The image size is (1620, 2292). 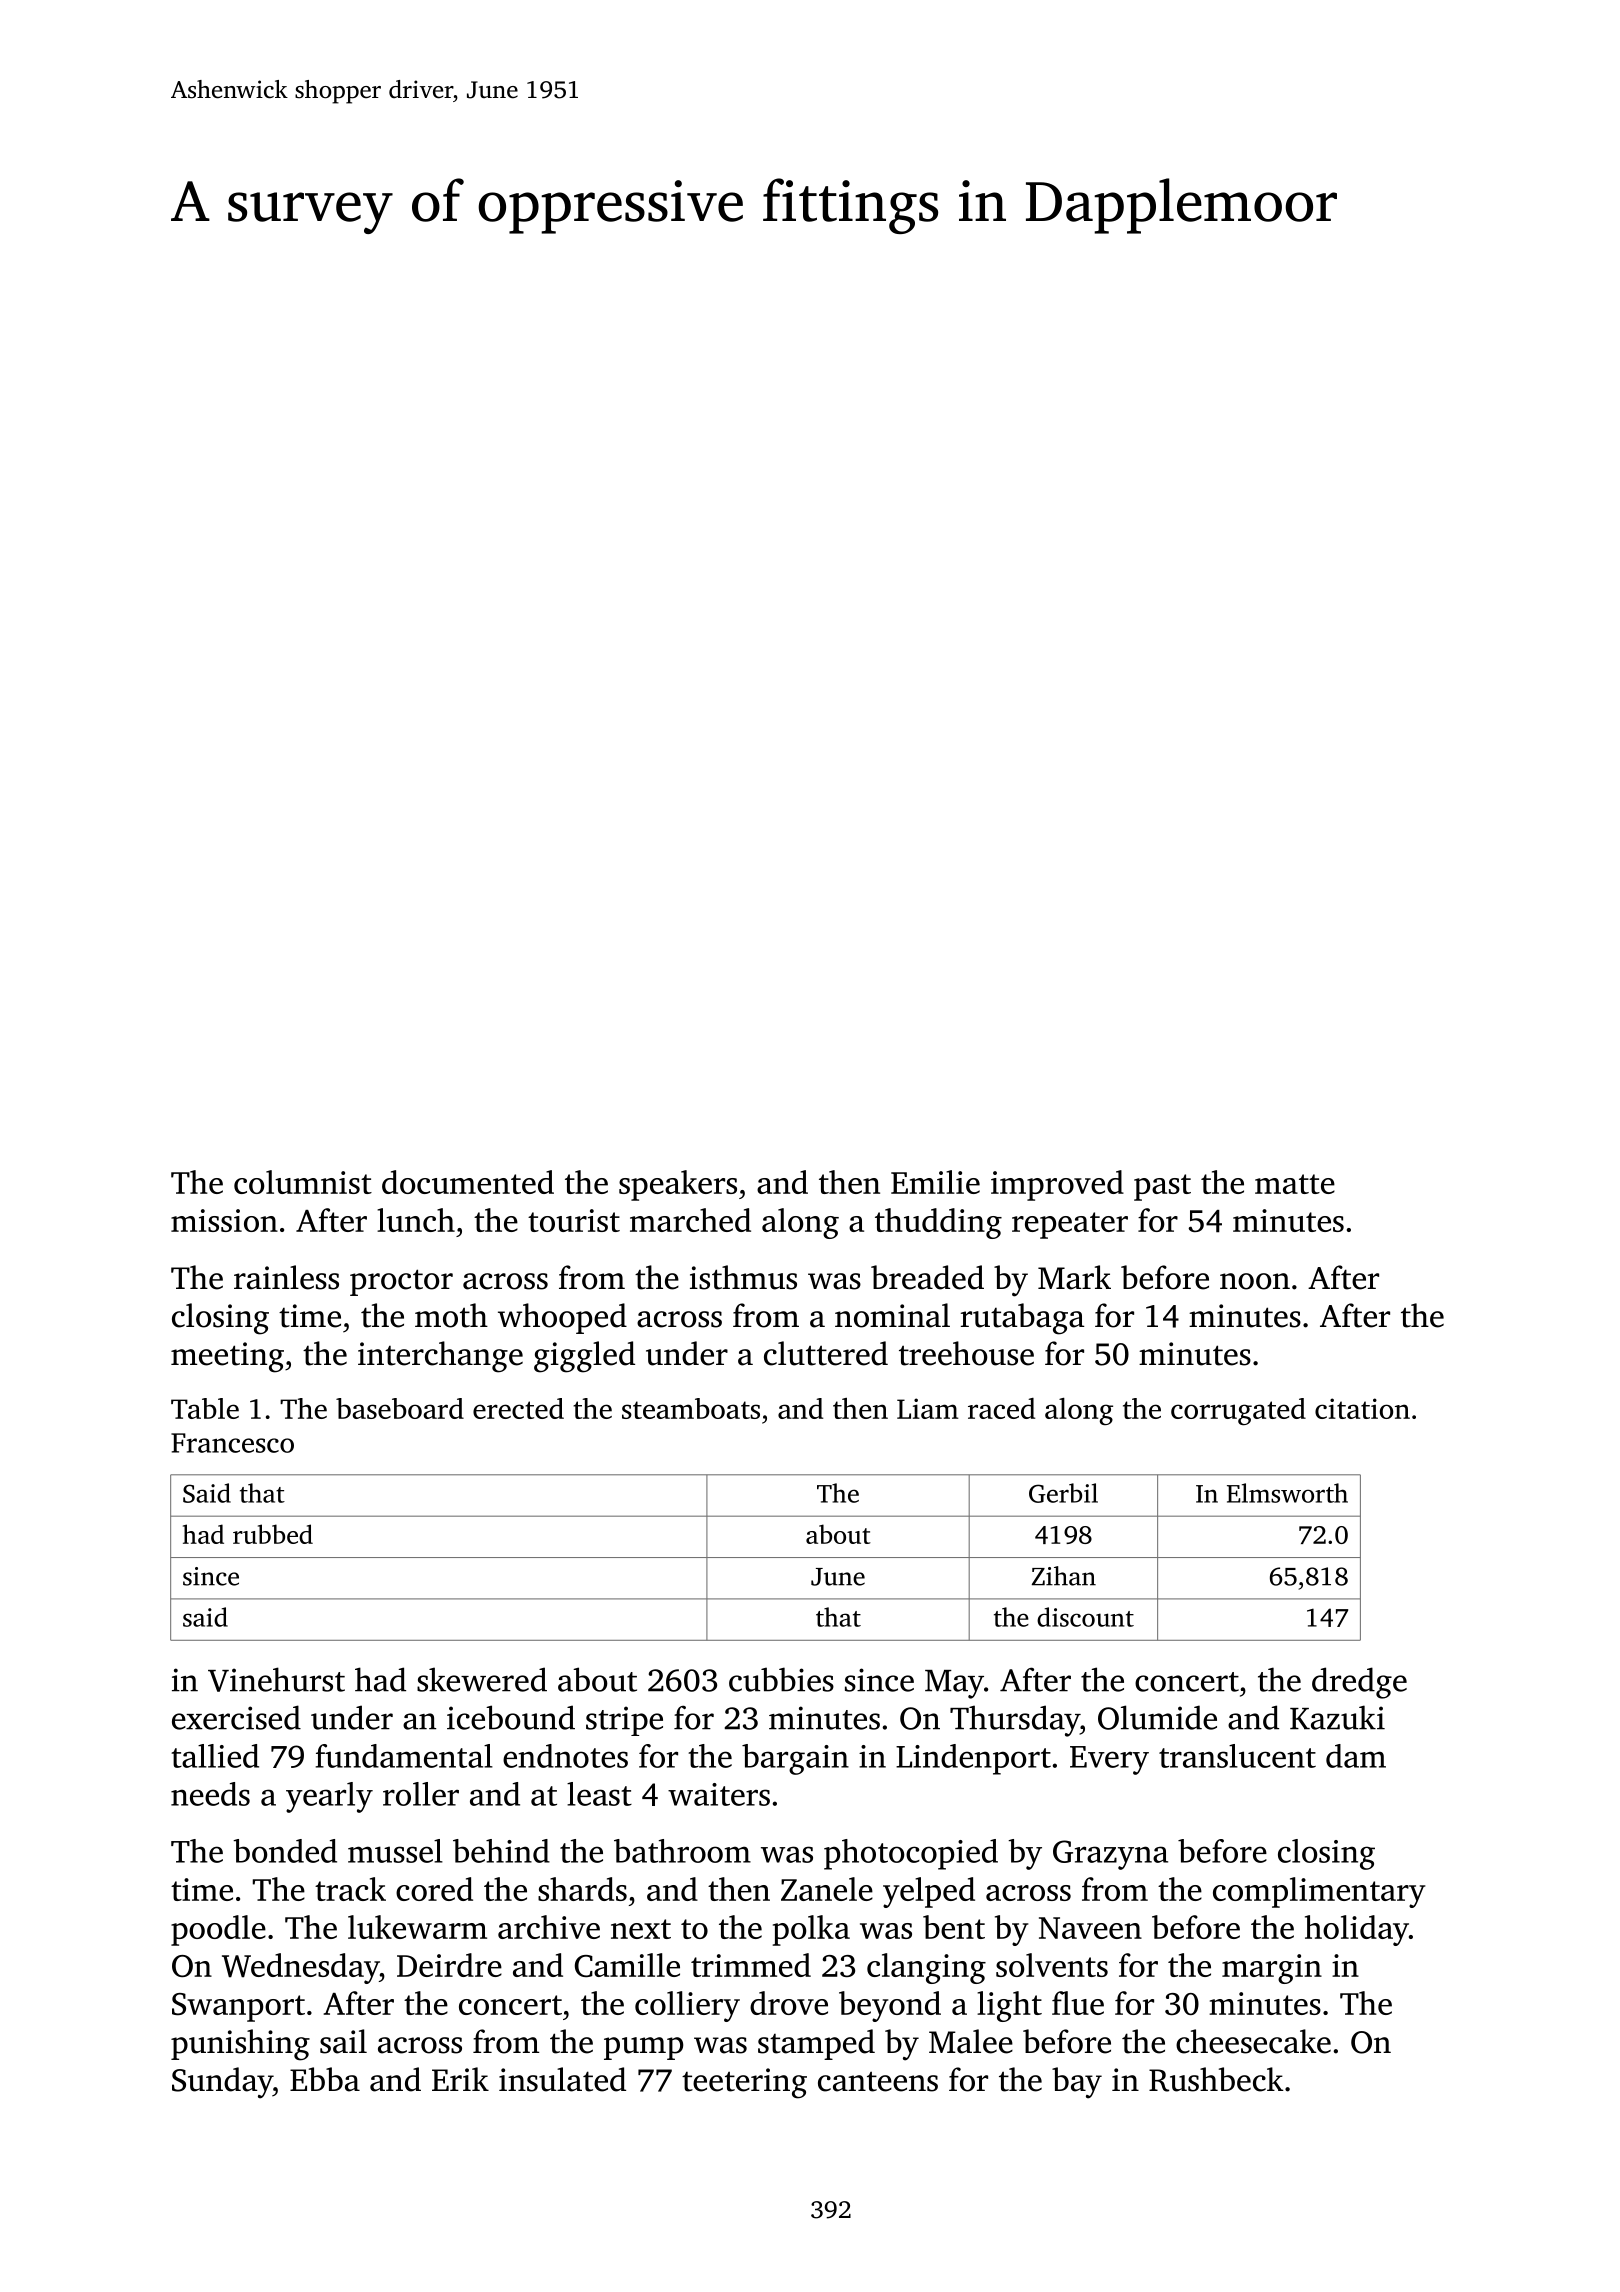 What do you see at coordinates (482, 1679) in the page?
I see `skewered` at bounding box center [482, 1679].
